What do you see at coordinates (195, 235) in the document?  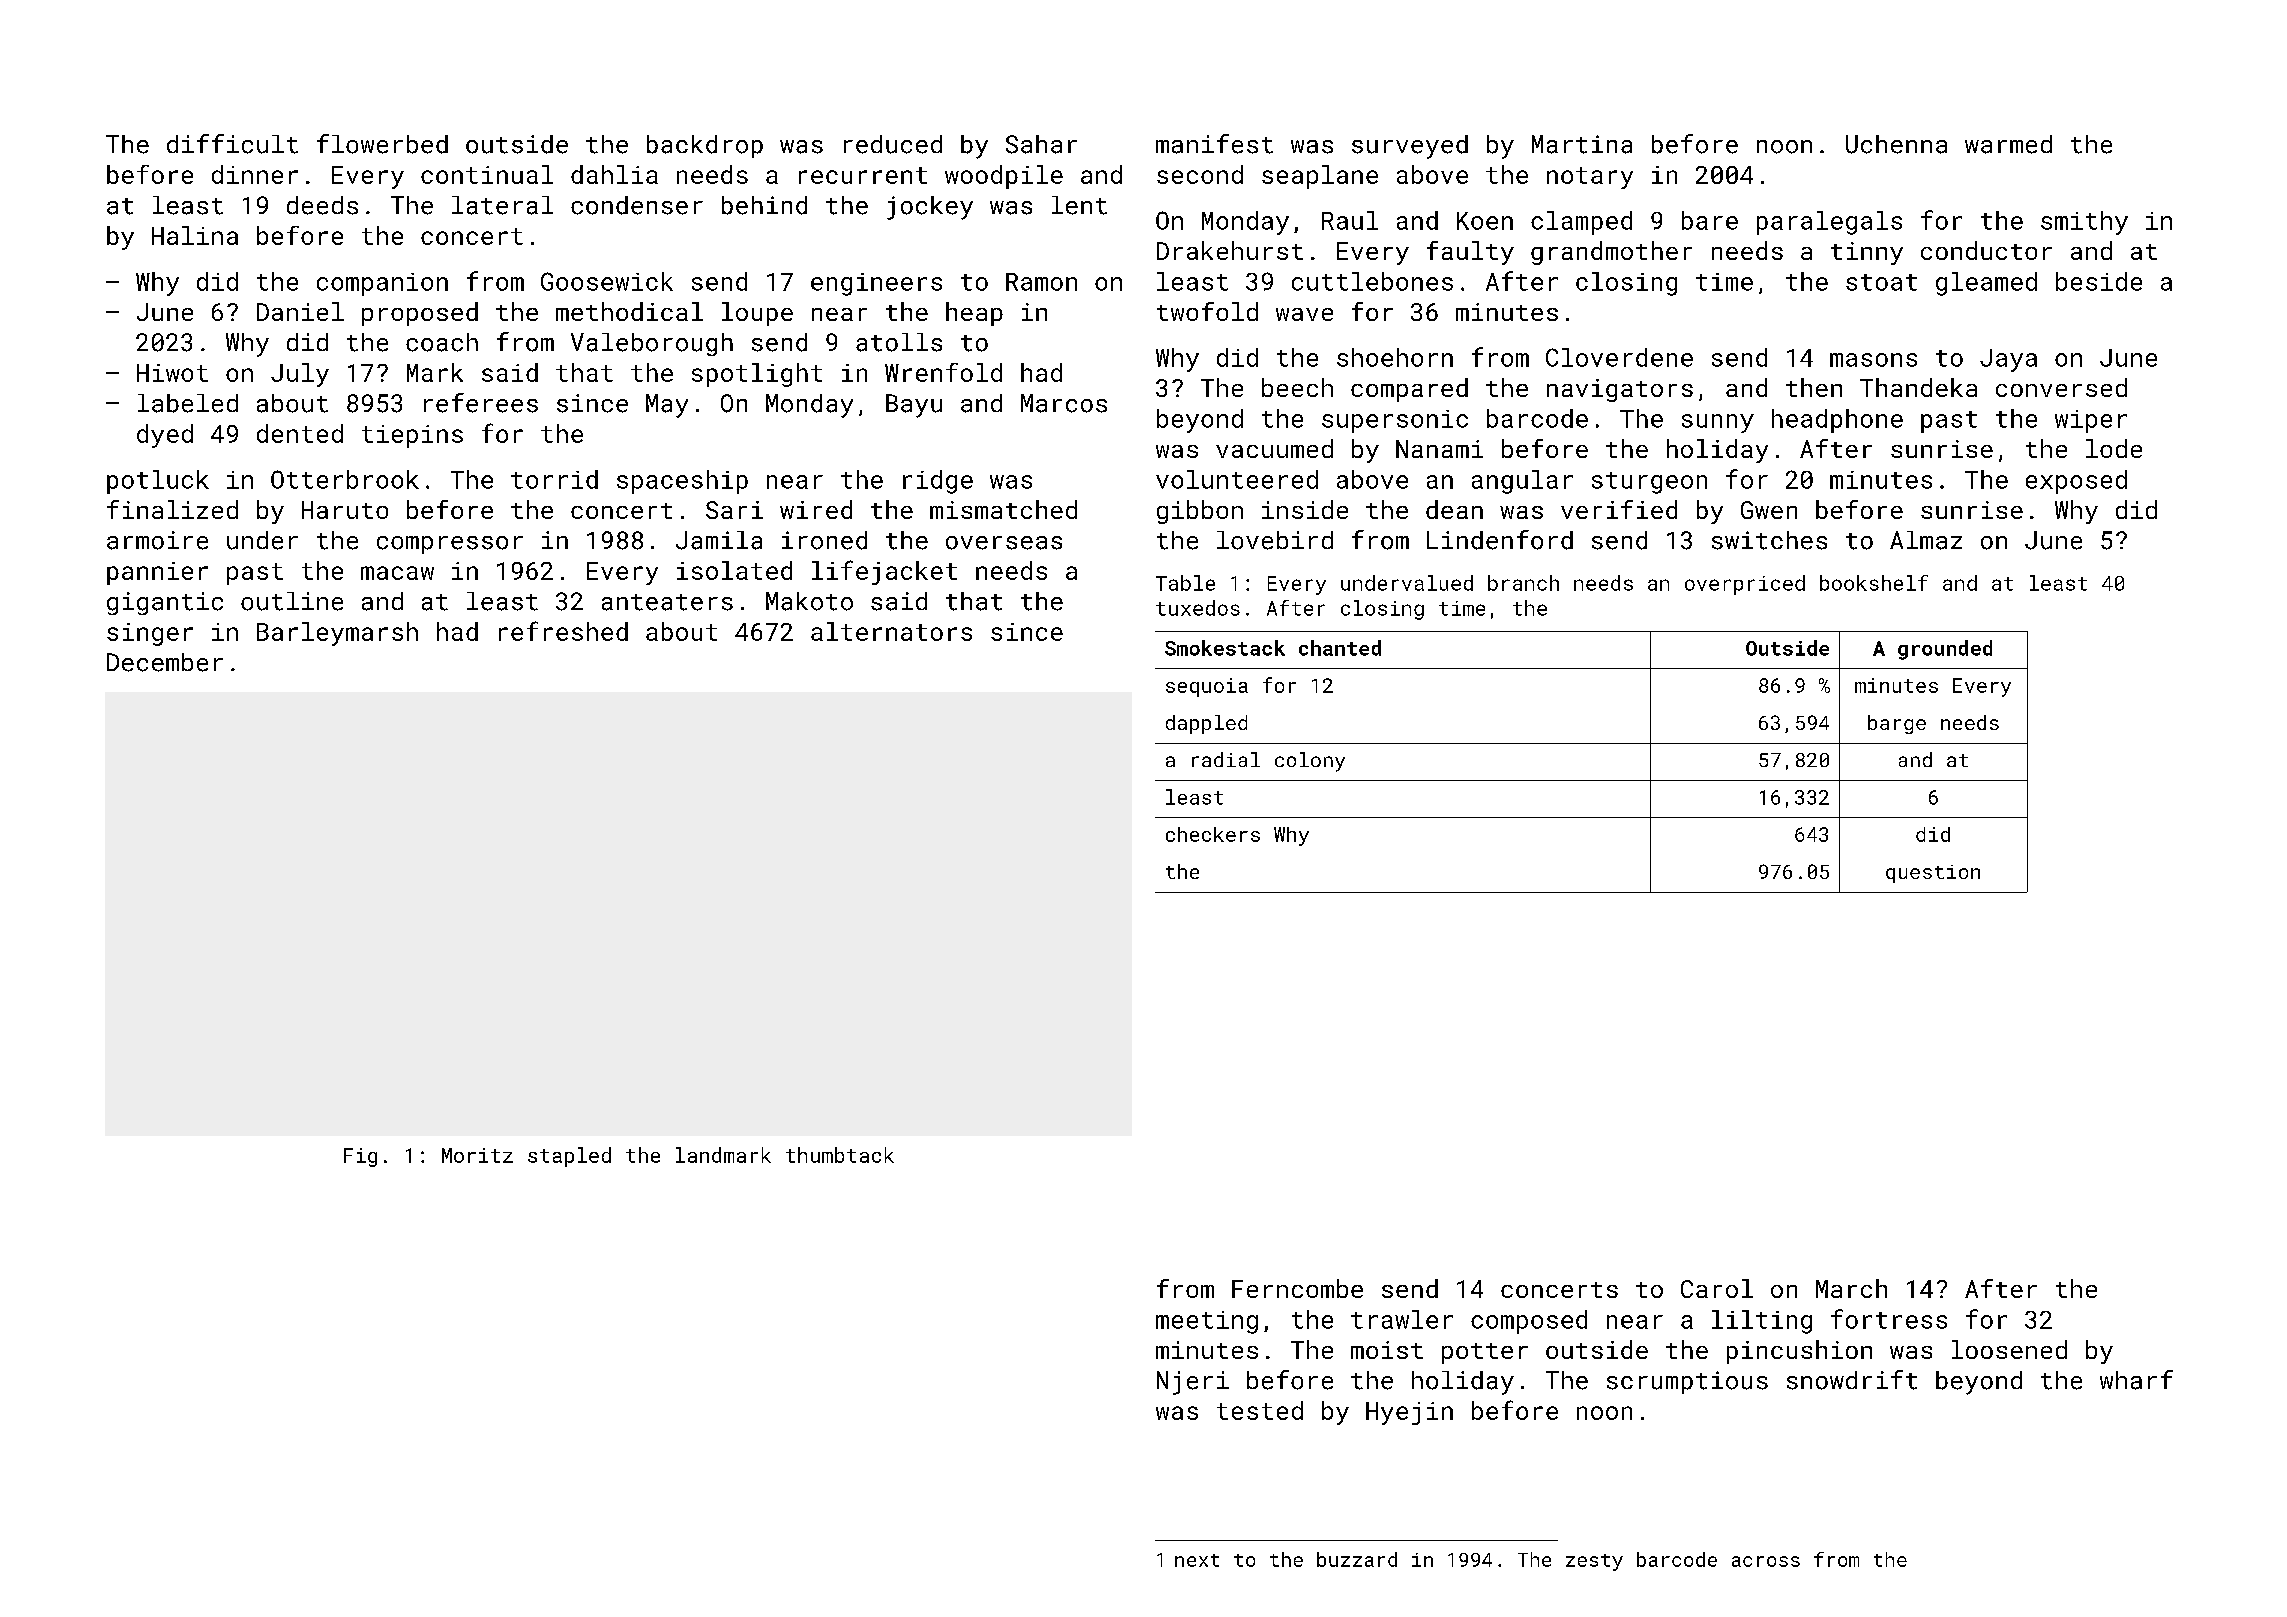 I see `Halina` at bounding box center [195, 235].
